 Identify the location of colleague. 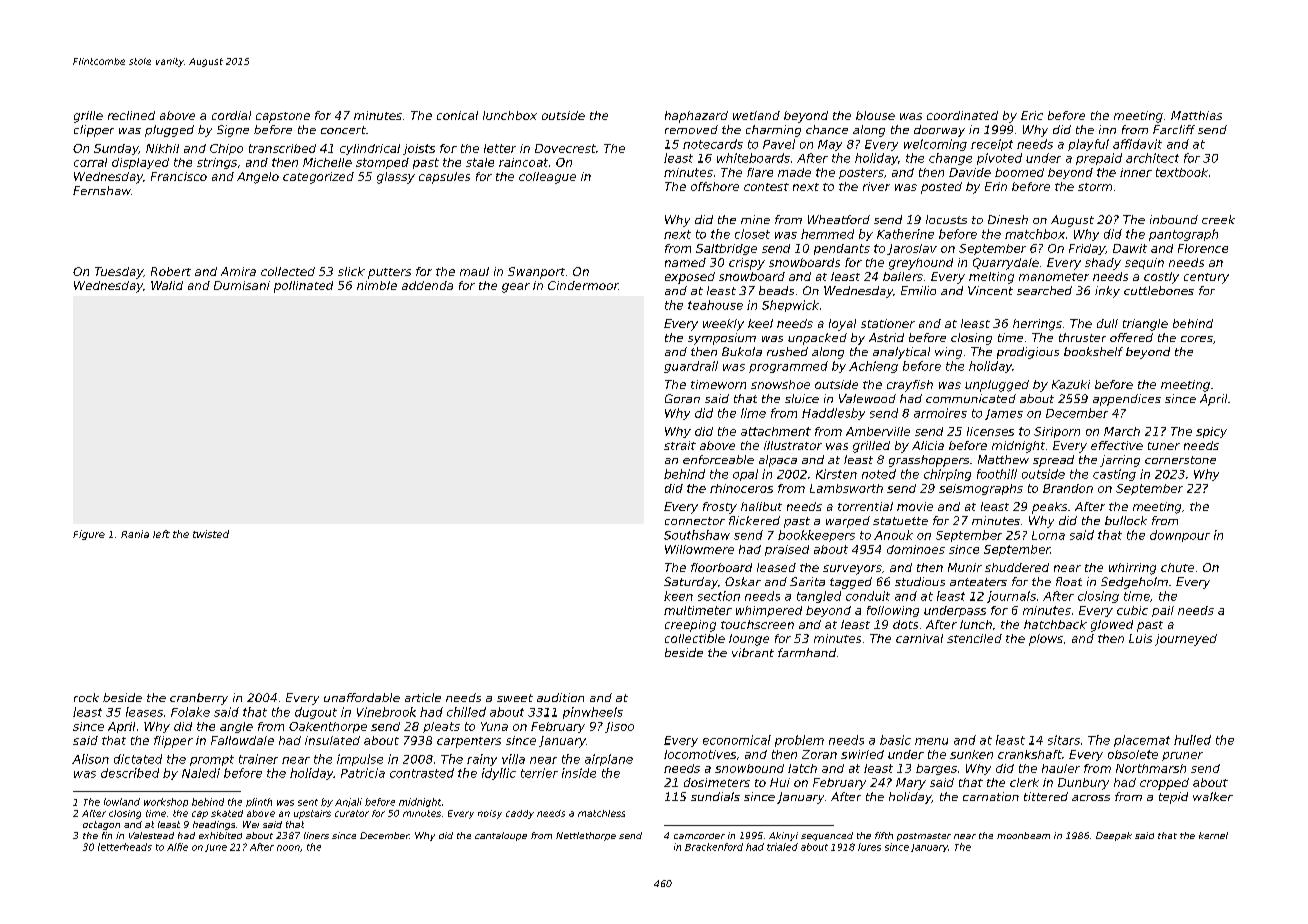
(547, 178).
